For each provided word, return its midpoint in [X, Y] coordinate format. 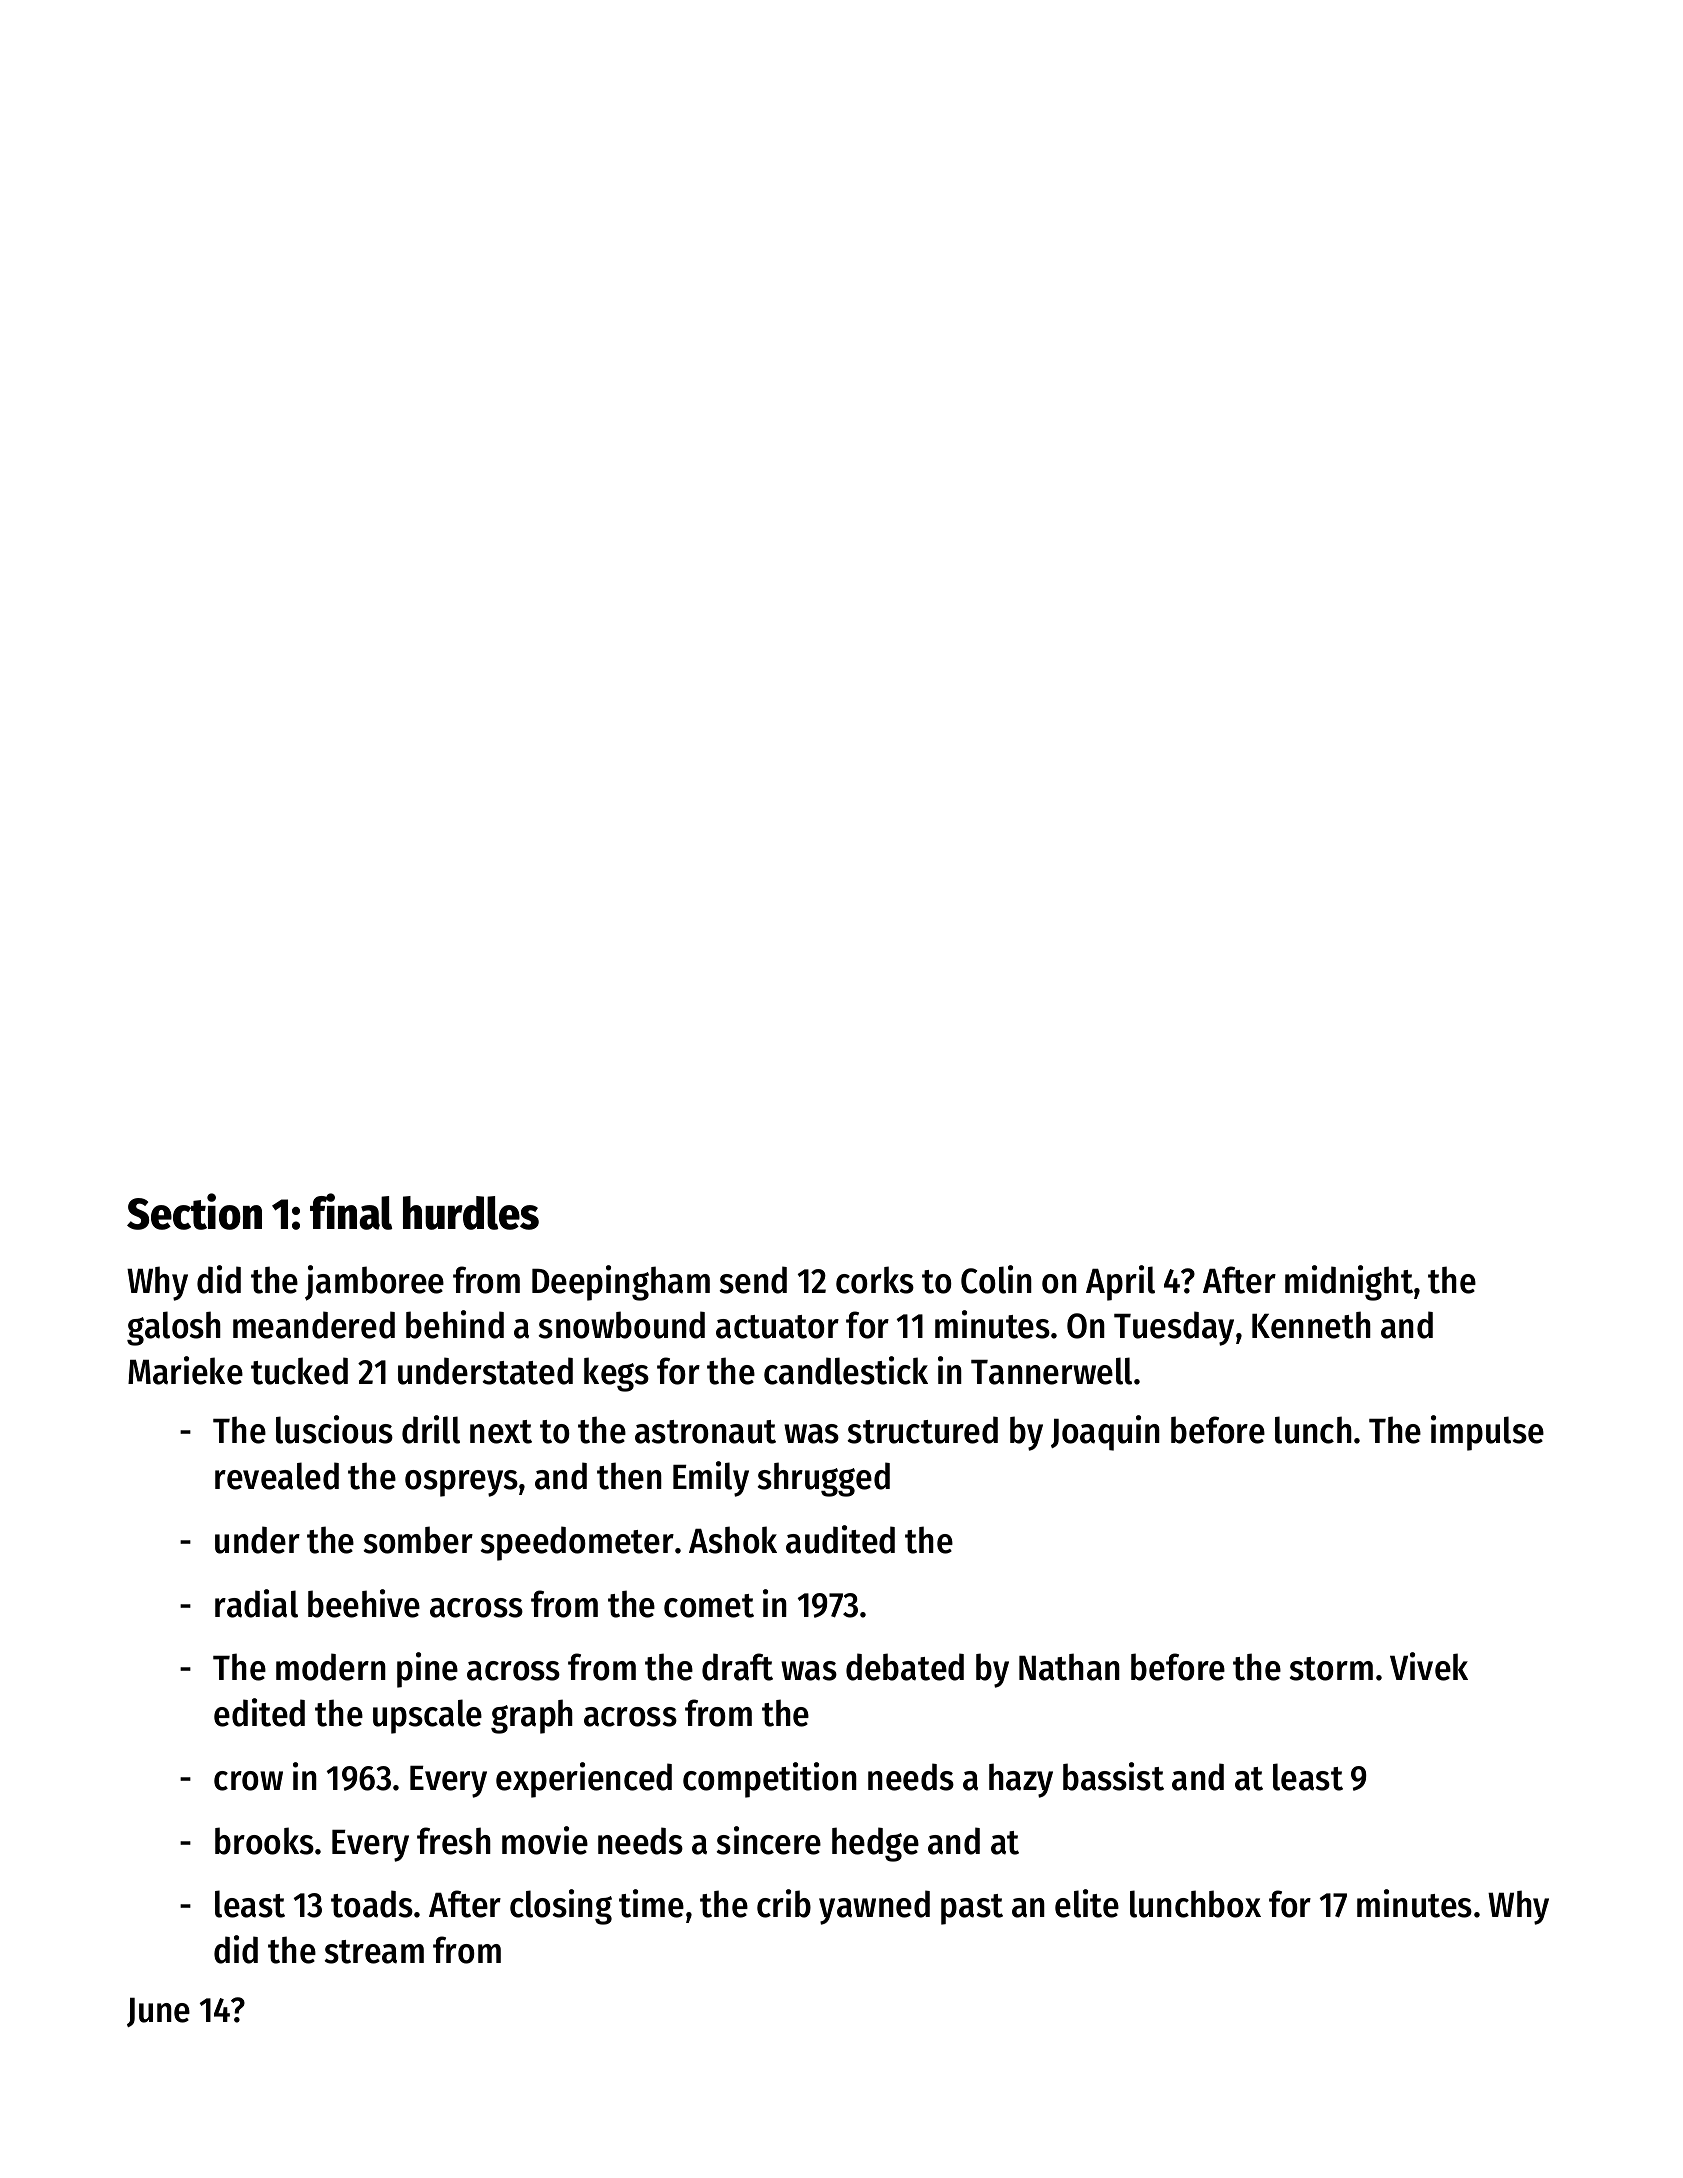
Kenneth [1311, 1325]
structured [923, 1430]
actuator [777, 1327]
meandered [314, 1325]
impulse [1487, 1433]
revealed [277, 1476]
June [158, 2012]
